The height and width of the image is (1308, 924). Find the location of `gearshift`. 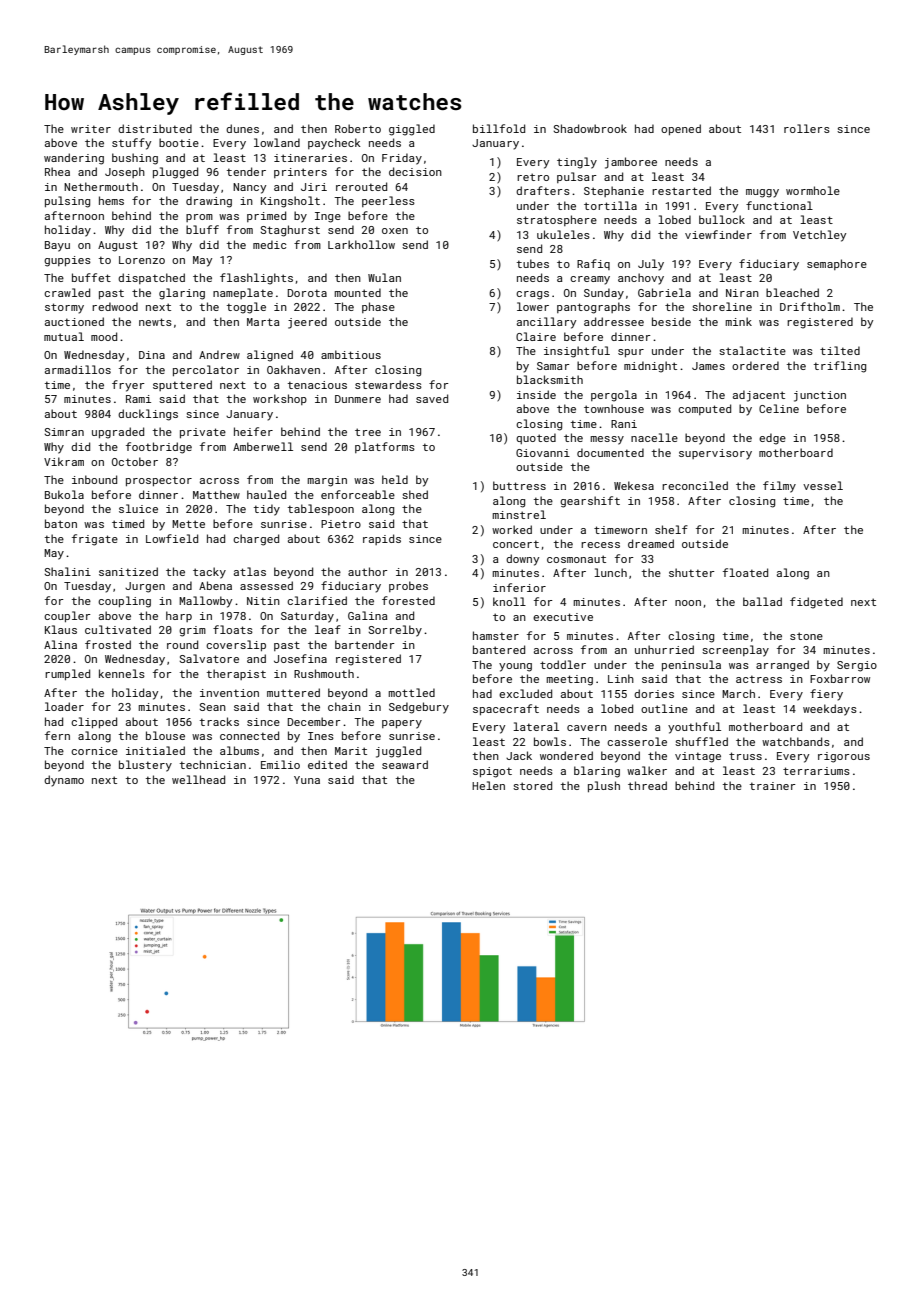

gearshift is located at coordinates (590, 502).
